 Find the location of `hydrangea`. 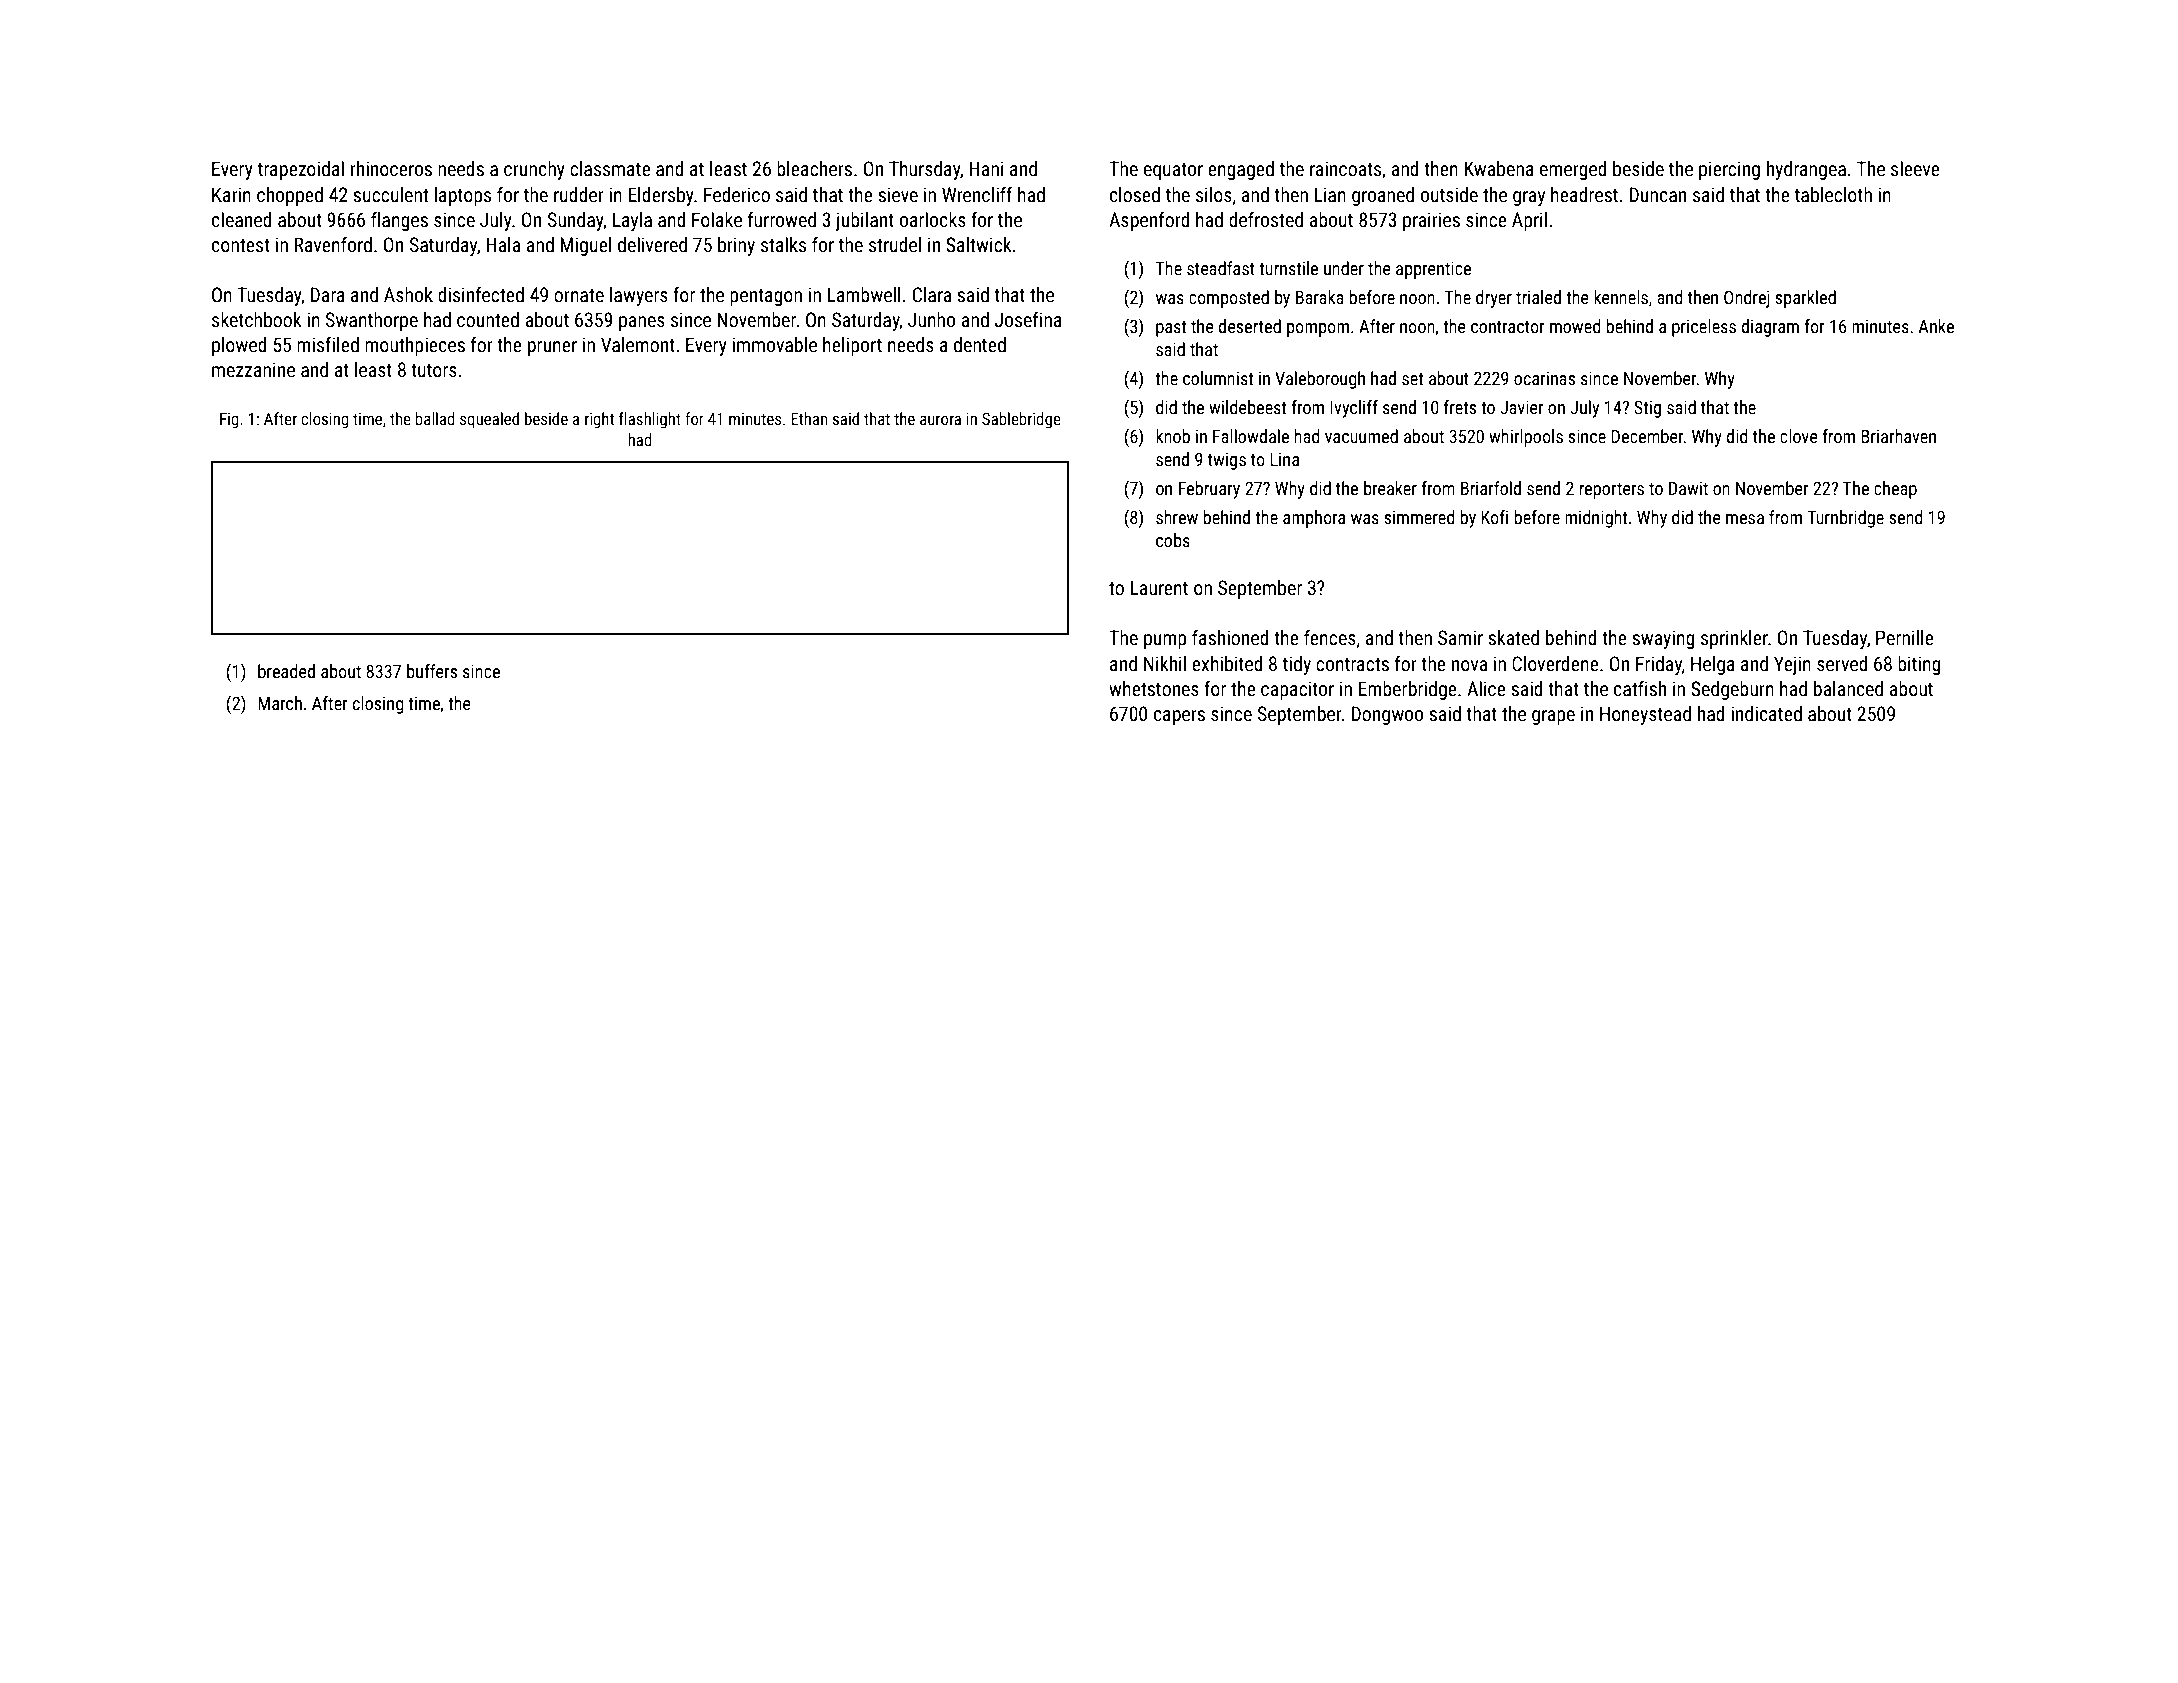

hydrangea is located at coordinates (1806, 170).
